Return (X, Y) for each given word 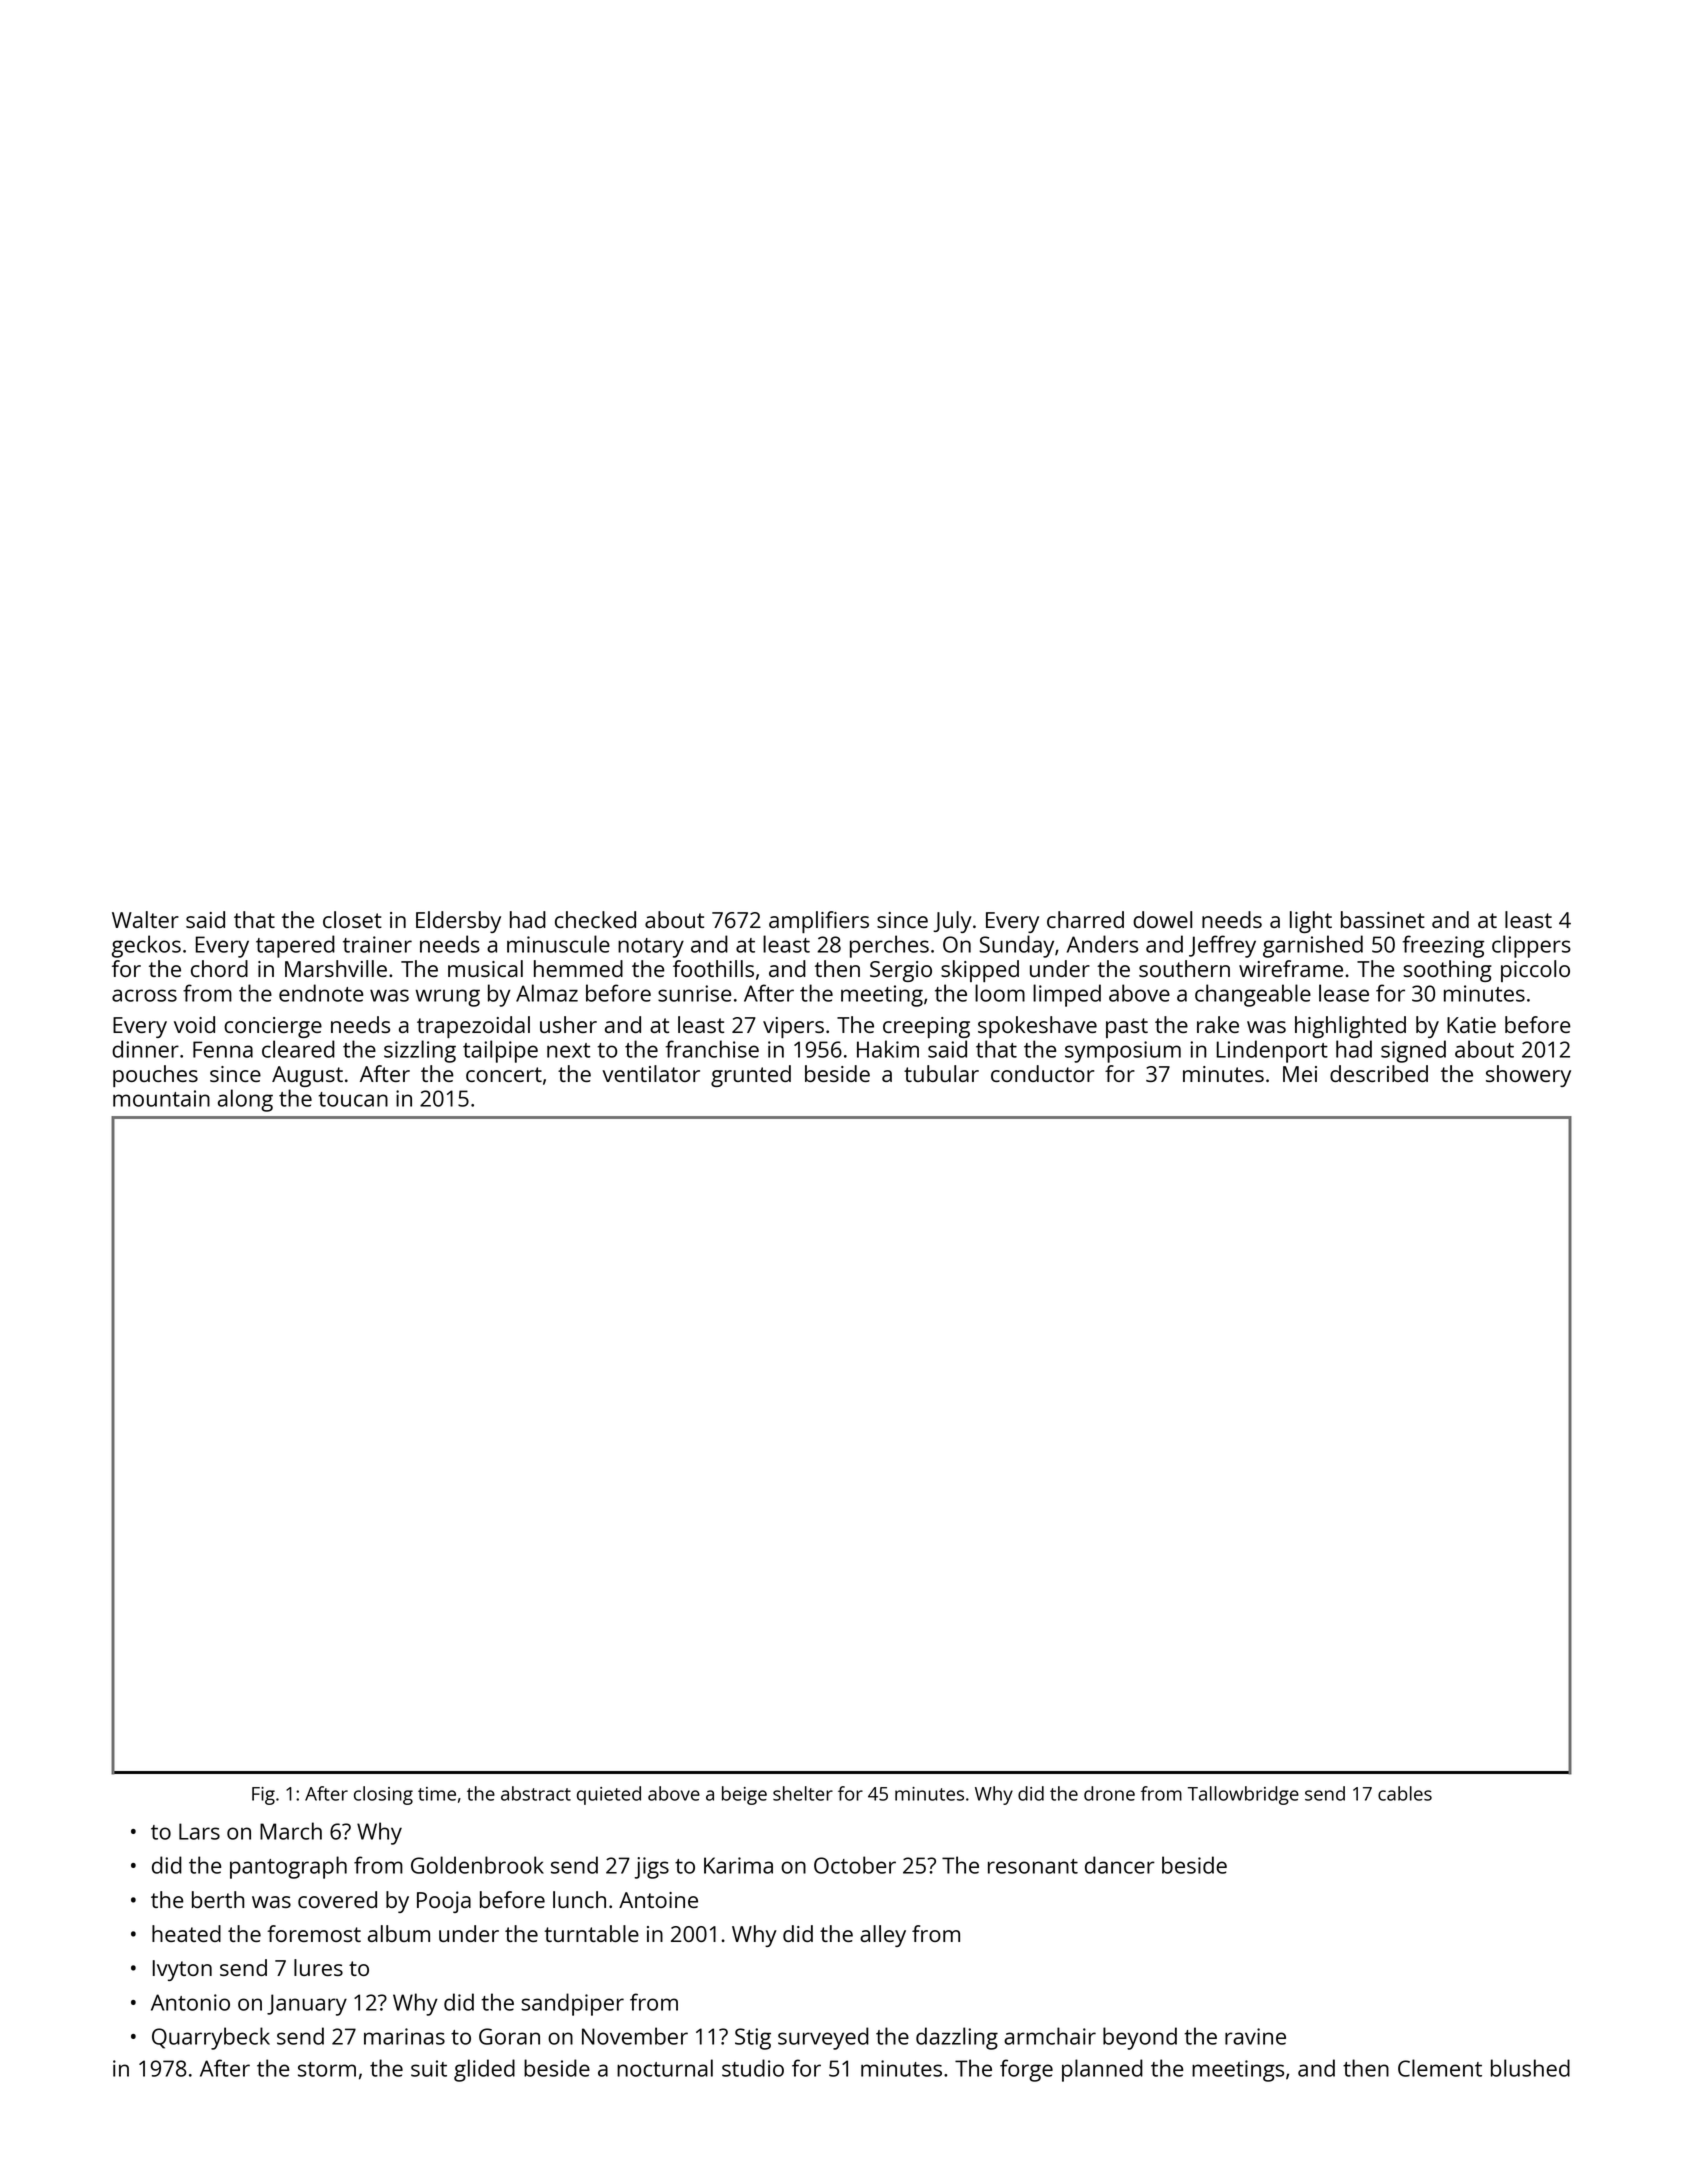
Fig (263, 1796)
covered (337, 1899)
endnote (321, 993)
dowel (1162, 919)
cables (1405, 1793)
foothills (713, 968)
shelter (803, 1793)
